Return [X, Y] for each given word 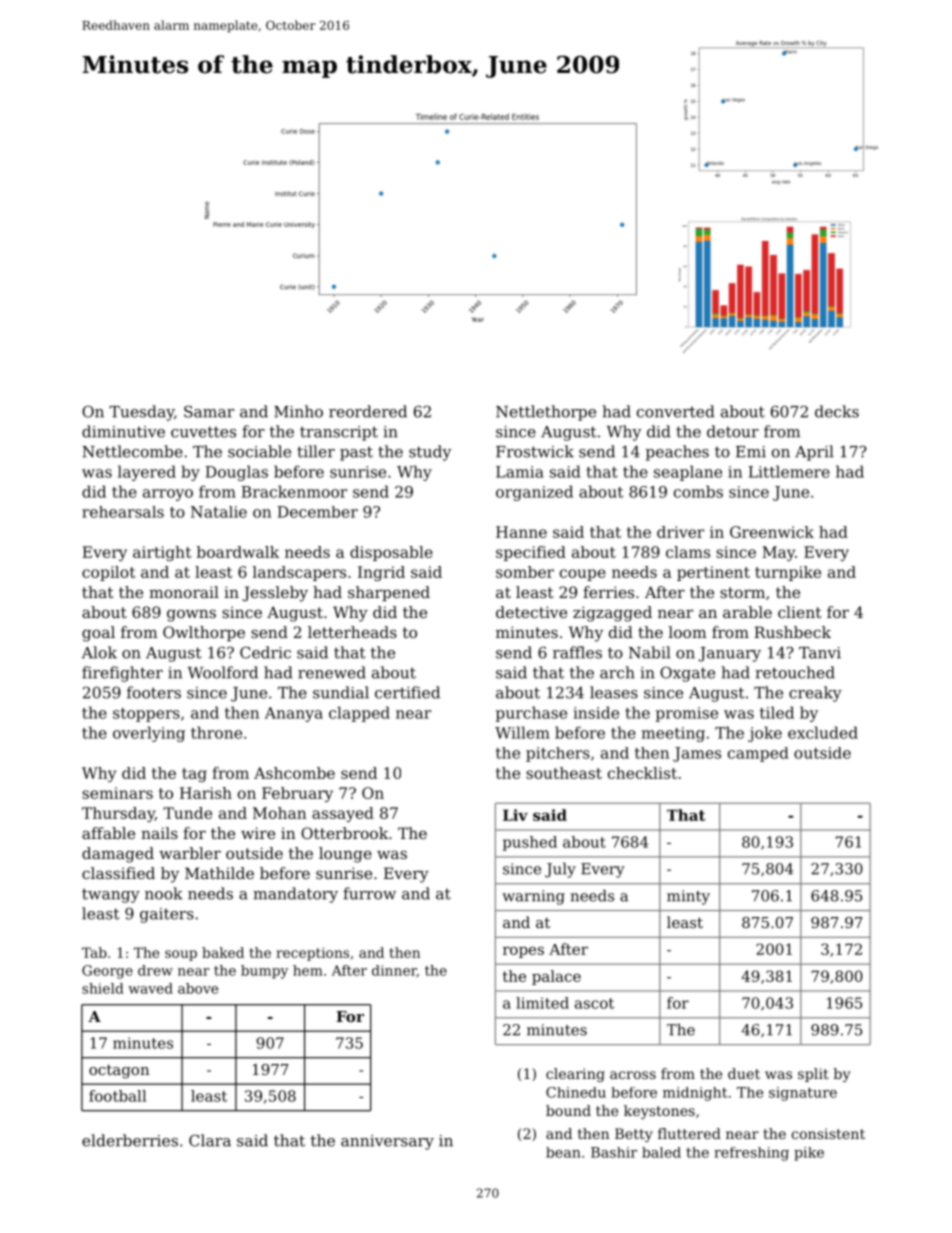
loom [688, 632]
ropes [523, 952]
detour [733, 431]
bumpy [264, 972]
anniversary [387, 1142]
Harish [206, 793]
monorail [184, 592]
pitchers [558, 754]
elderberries [130, 1140]
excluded [823, 732]
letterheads [352, 632]
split [813, 1075]
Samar [209, 411]
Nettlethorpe [546, 413]
